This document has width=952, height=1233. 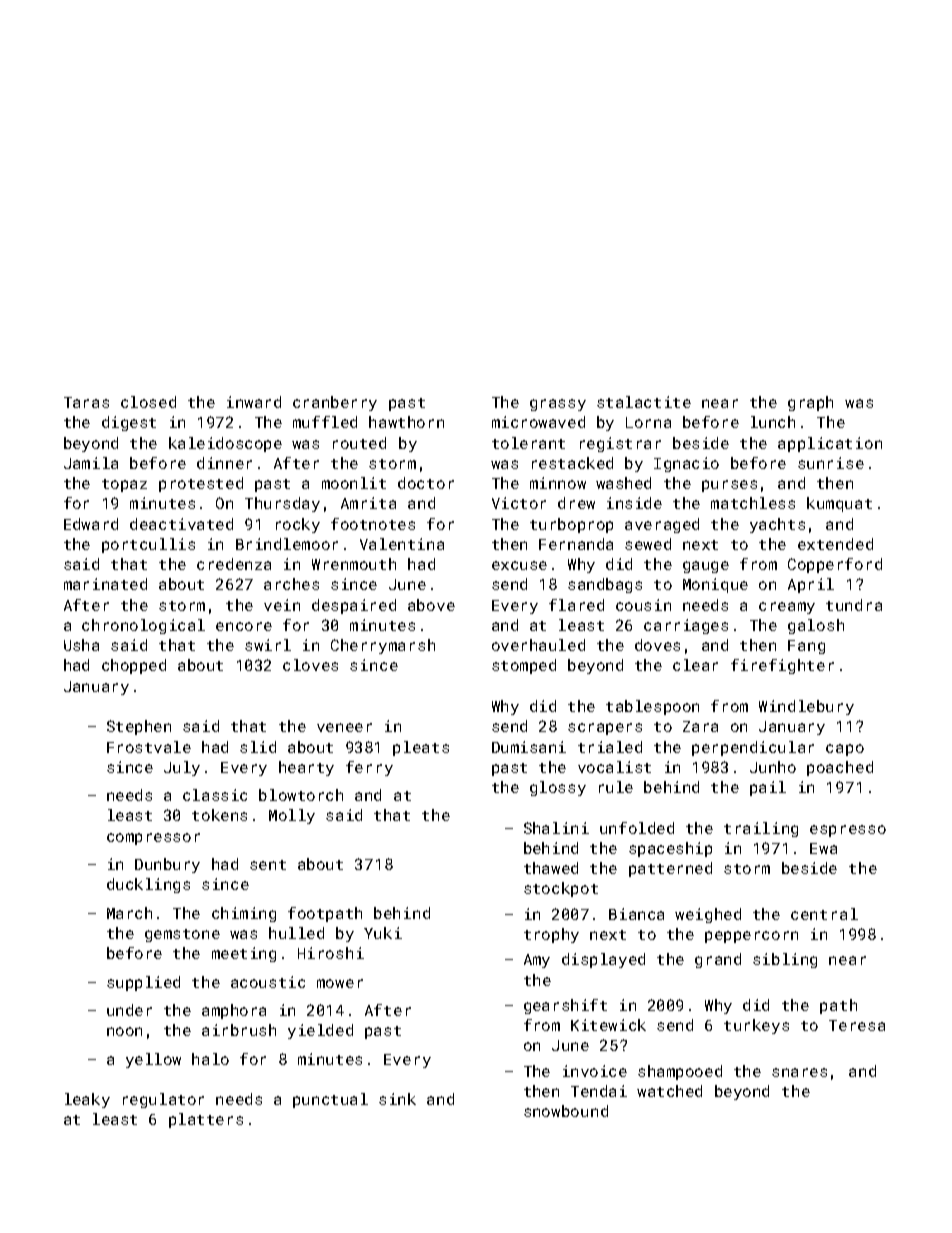 I want to click on displayed, so click(x=603, y=960).
